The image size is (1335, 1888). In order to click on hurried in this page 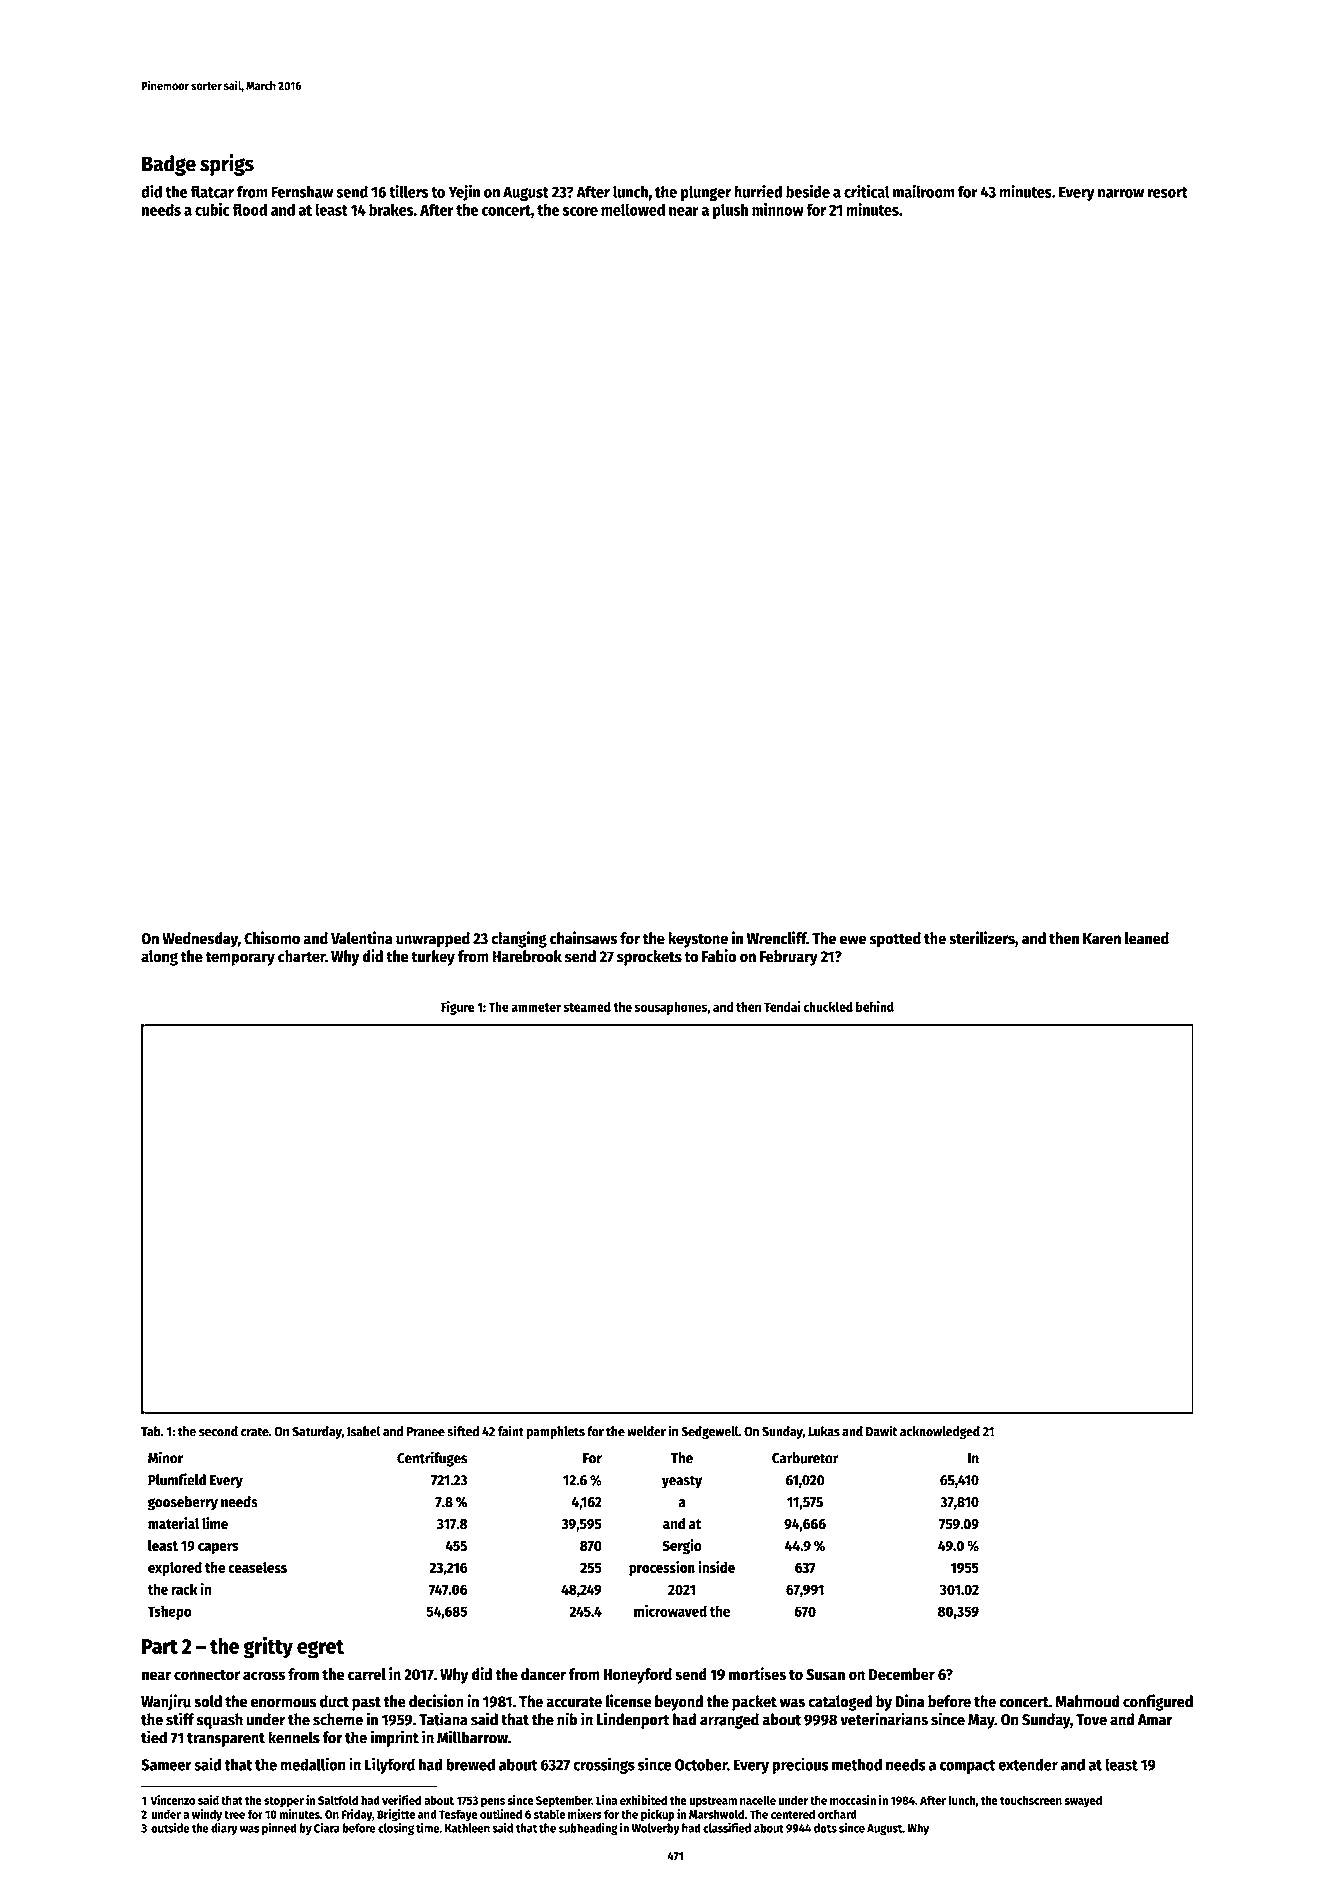, I will do `click(758, 191)`.
